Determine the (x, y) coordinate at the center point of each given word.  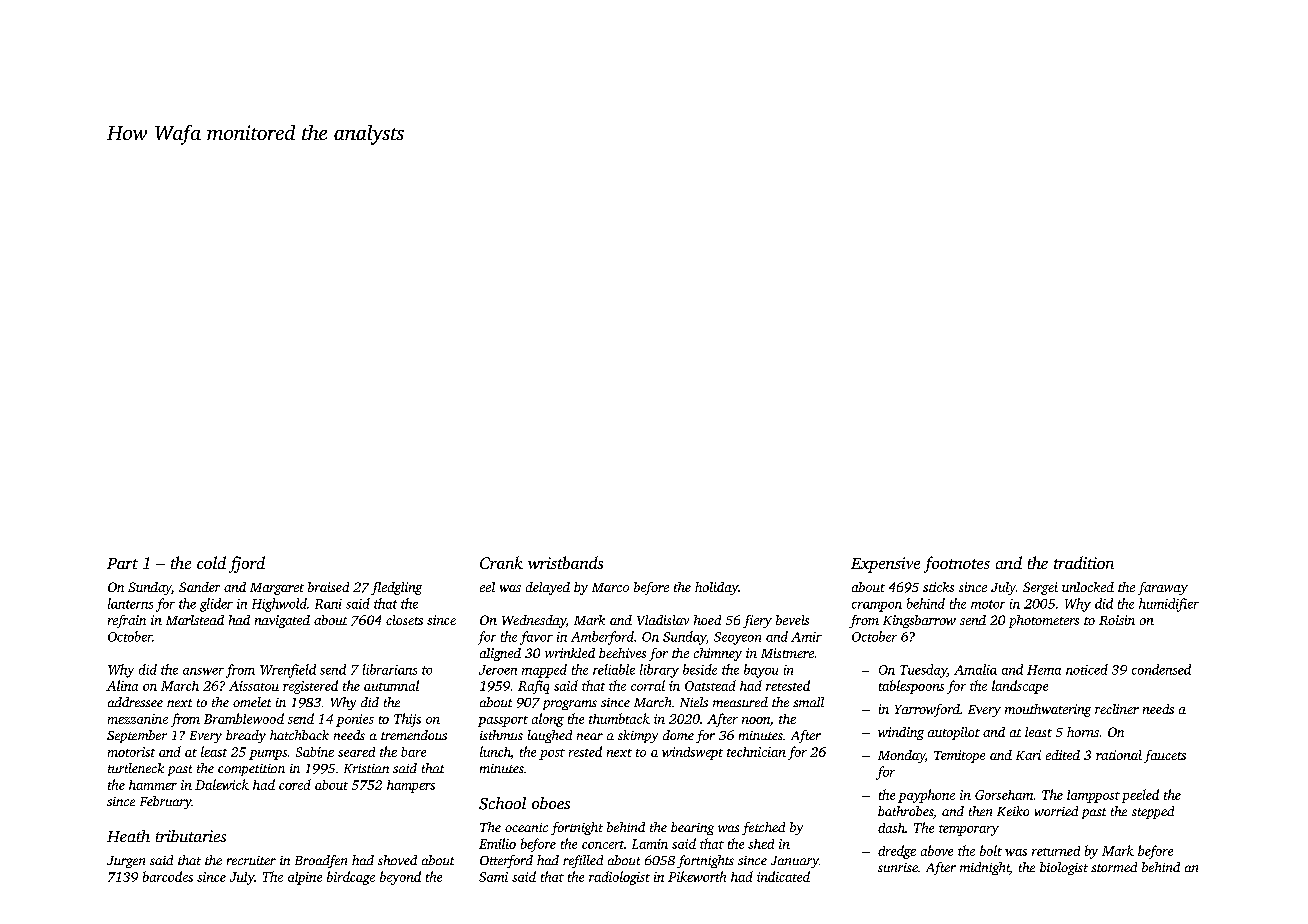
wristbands (565, 562)
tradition (1084, 562)
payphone (926, 796)
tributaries (191, 836)
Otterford (506, 861)
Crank (501, 562)
